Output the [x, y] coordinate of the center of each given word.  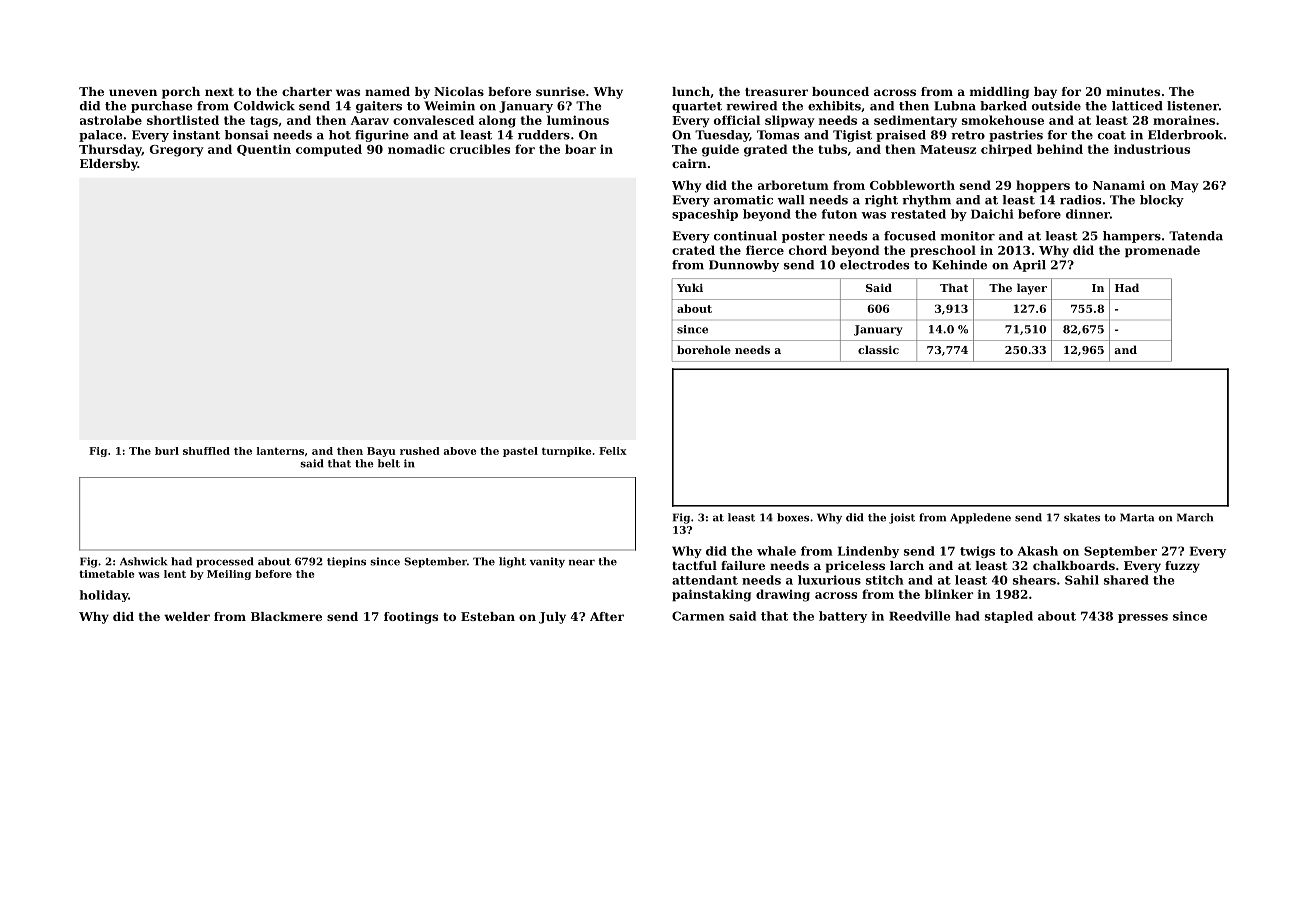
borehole [704, 349]
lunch [691, 91]
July [552, 618]
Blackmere [286, 616]
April [1029, 266]
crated [693, 250]
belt [389, 463]
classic [878, 349]
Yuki [690, 287]
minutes [1133, 91]
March [1195, 517]
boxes [793, 517]
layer [1032, 289]
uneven [133, 92]
